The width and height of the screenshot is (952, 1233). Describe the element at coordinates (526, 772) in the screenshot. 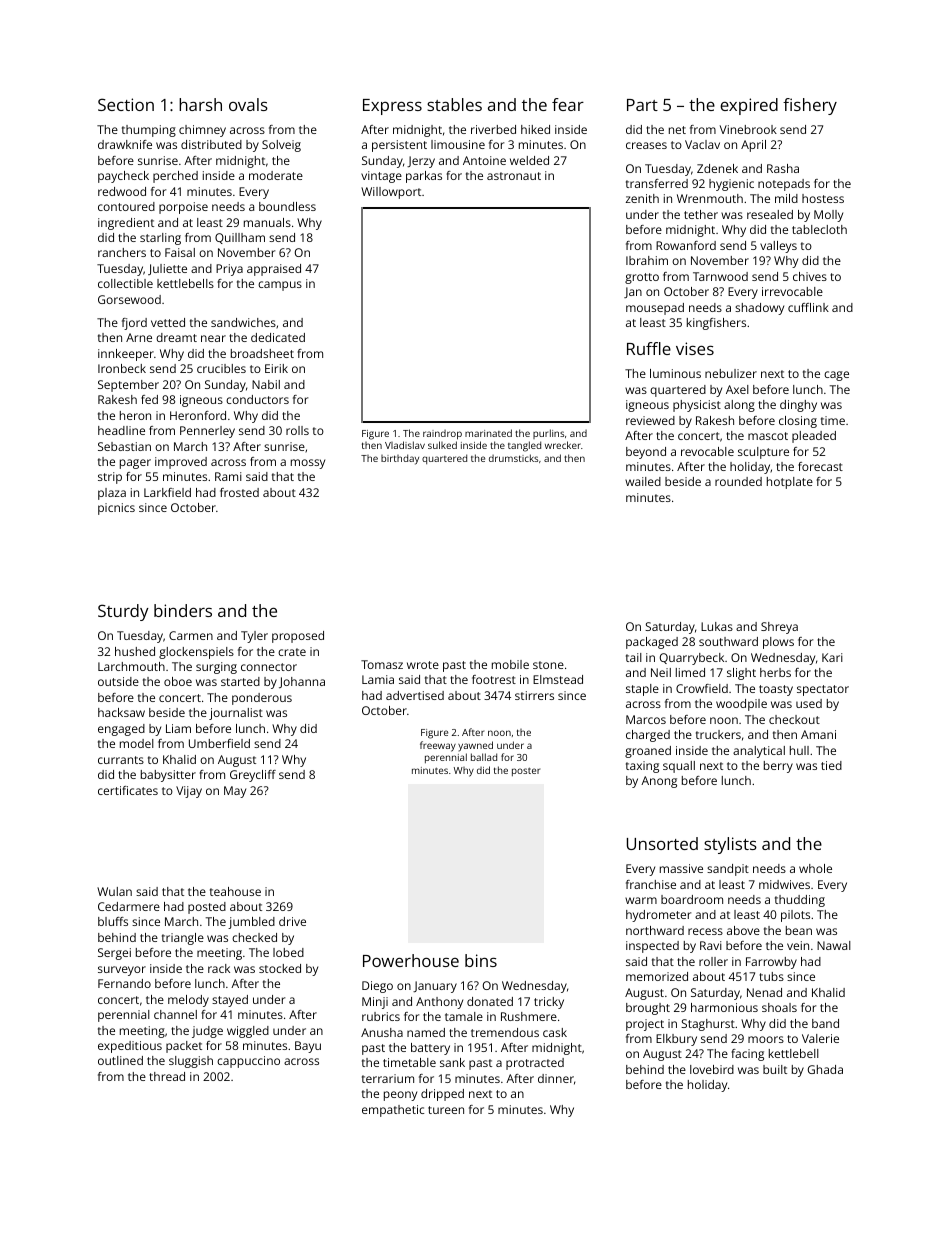

I see `poster` at that location.
